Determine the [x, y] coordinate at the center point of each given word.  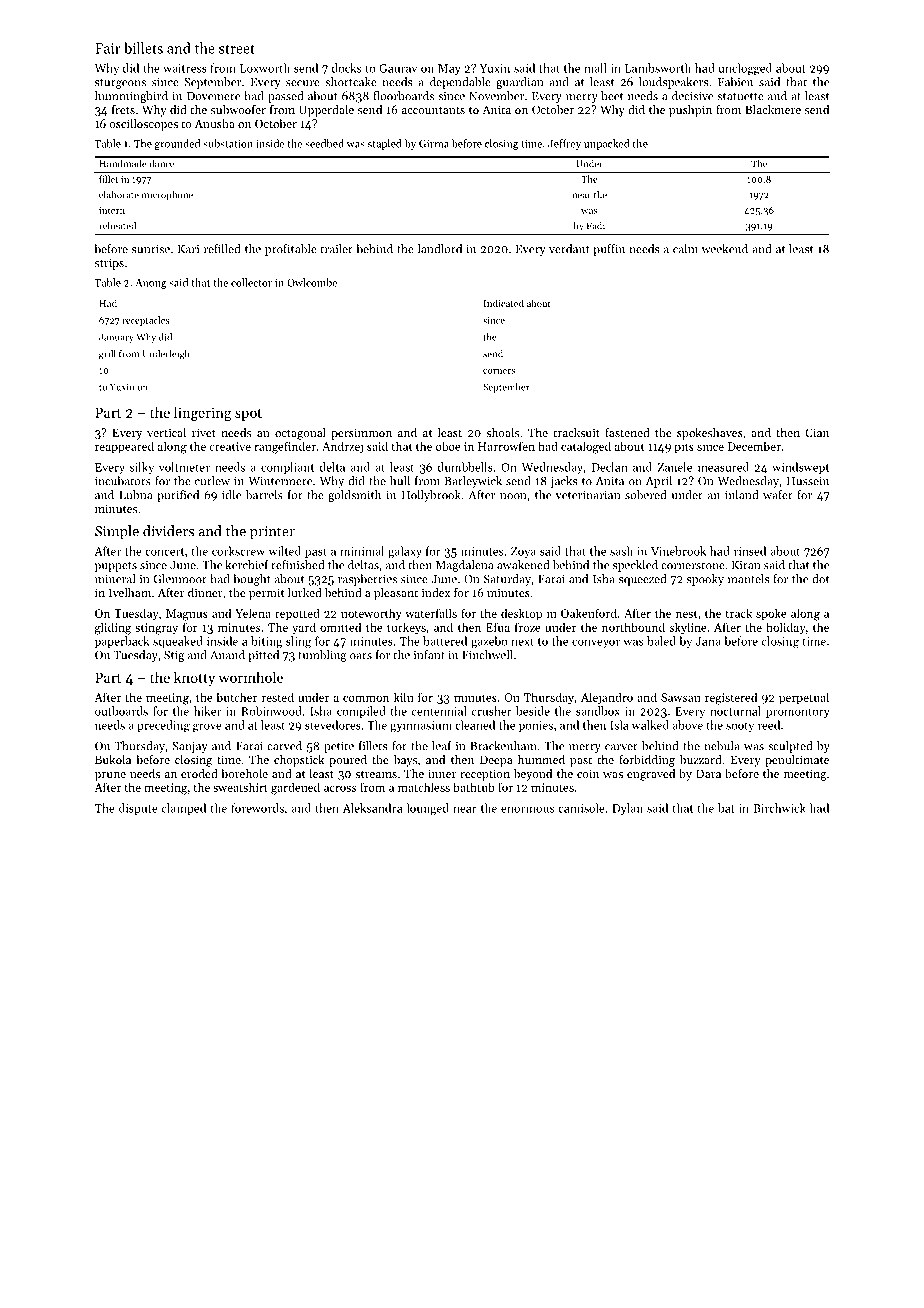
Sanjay [190, 747]
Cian [817, 432]
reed [769, 725]
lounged [428, 809]
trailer [336, 249]
